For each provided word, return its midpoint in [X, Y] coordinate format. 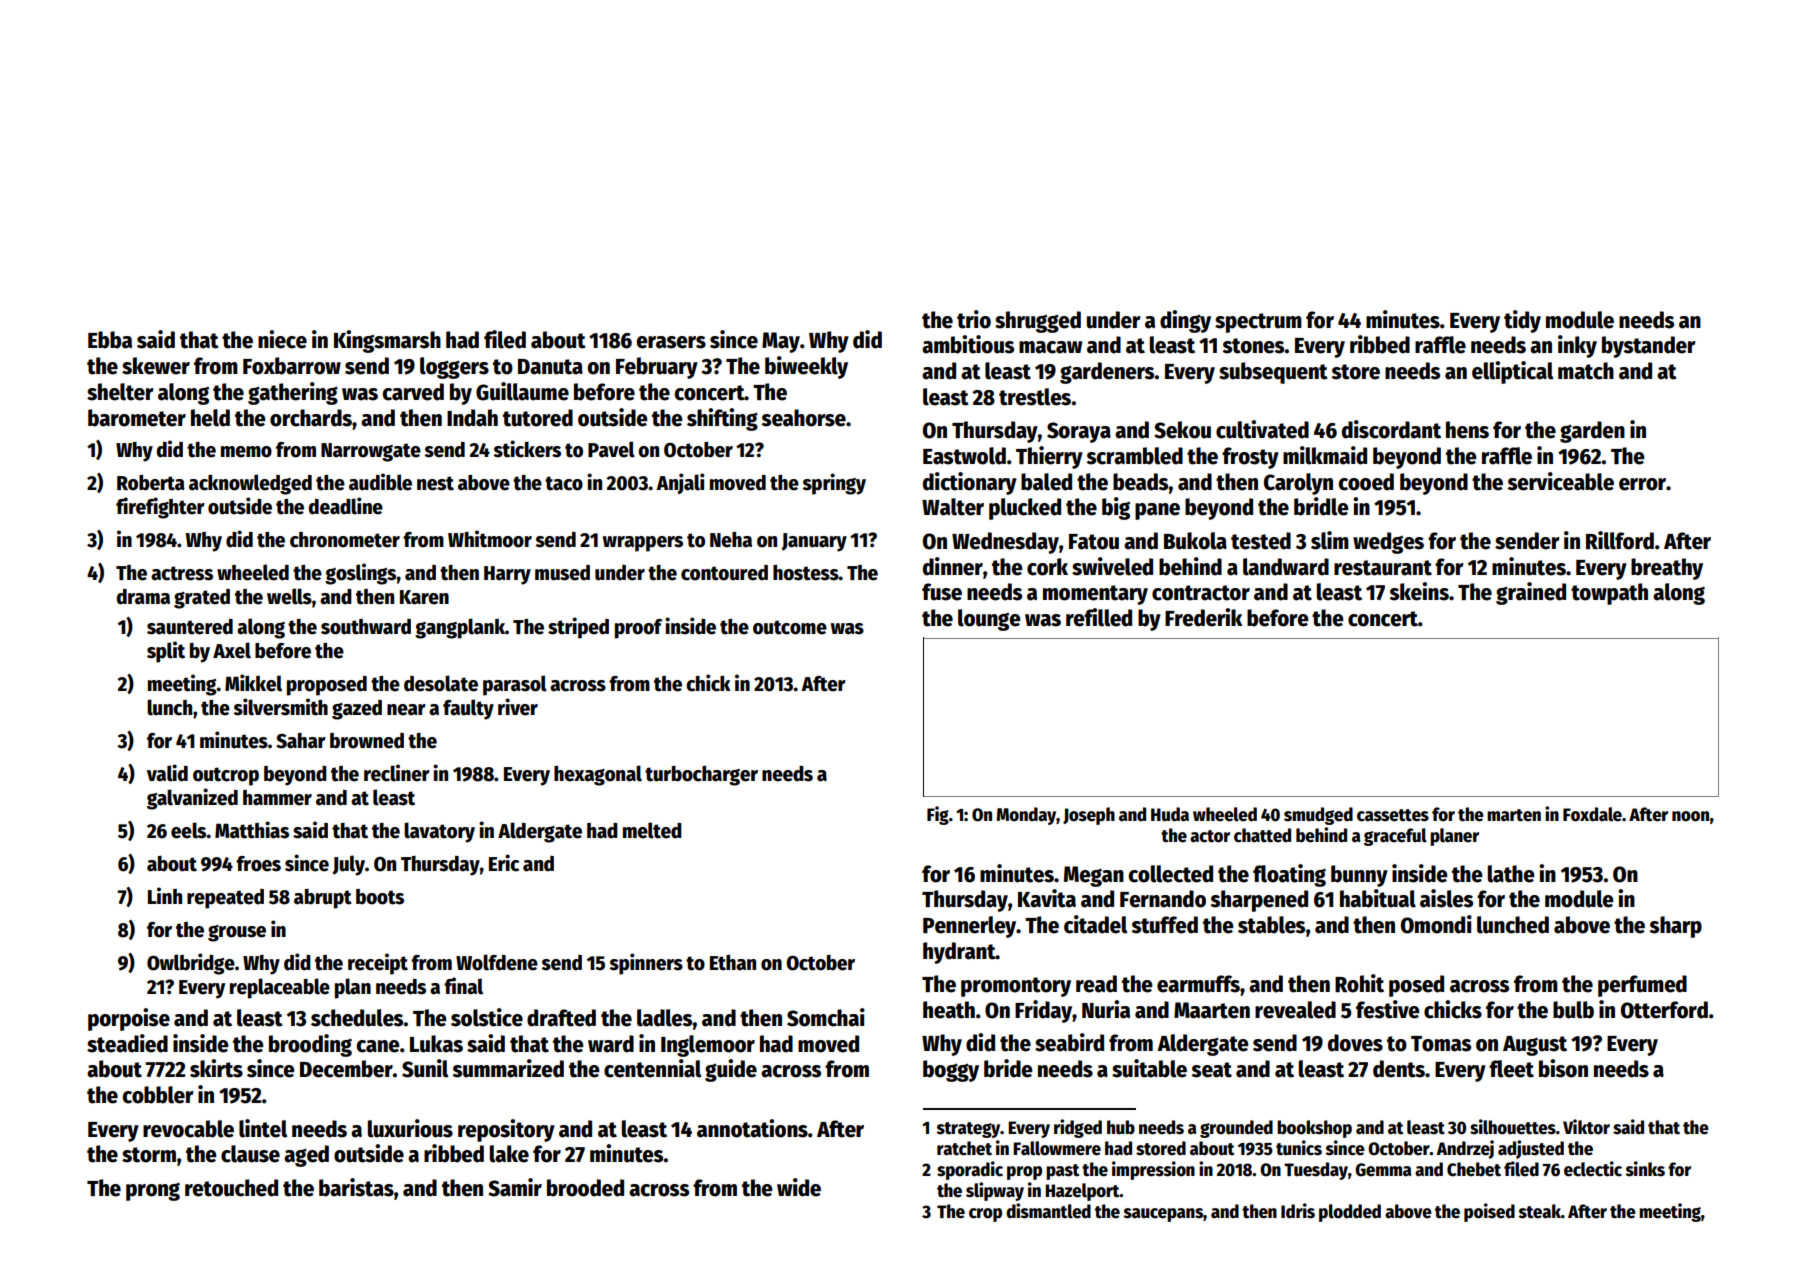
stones [1253, 346]
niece [282, 339]
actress [182, 573]
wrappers [643, 544]
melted [652, 830]
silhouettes [1513, 1127]
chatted [1262, 835]
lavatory [439, 832]
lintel [263, 1128]
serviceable [1560, 481]
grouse [237, 933]
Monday [1026, 816]
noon [1691, 816]
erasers [671, 342]
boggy [951, 1071]
